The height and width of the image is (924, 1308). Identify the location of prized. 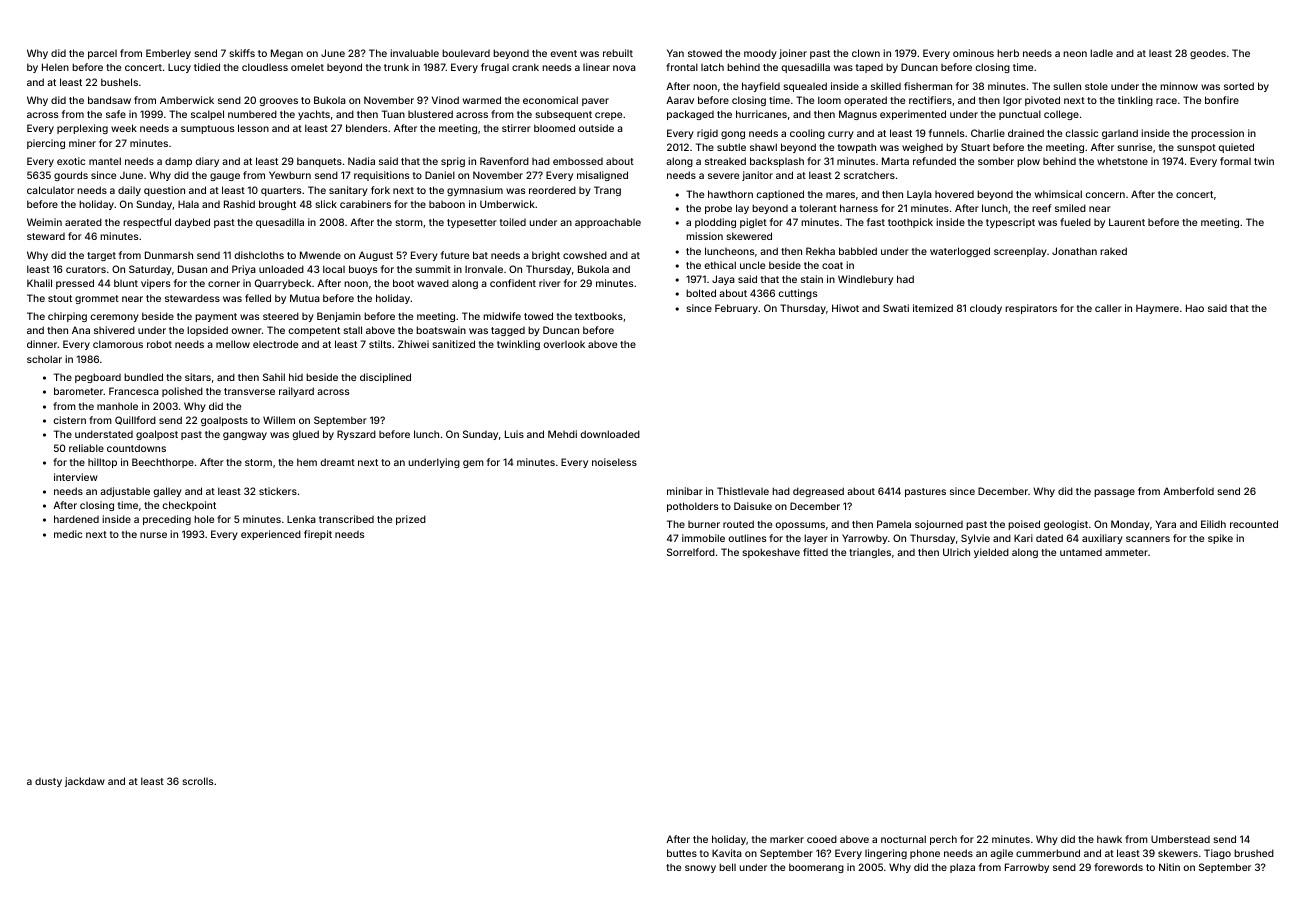
(411, 520).
